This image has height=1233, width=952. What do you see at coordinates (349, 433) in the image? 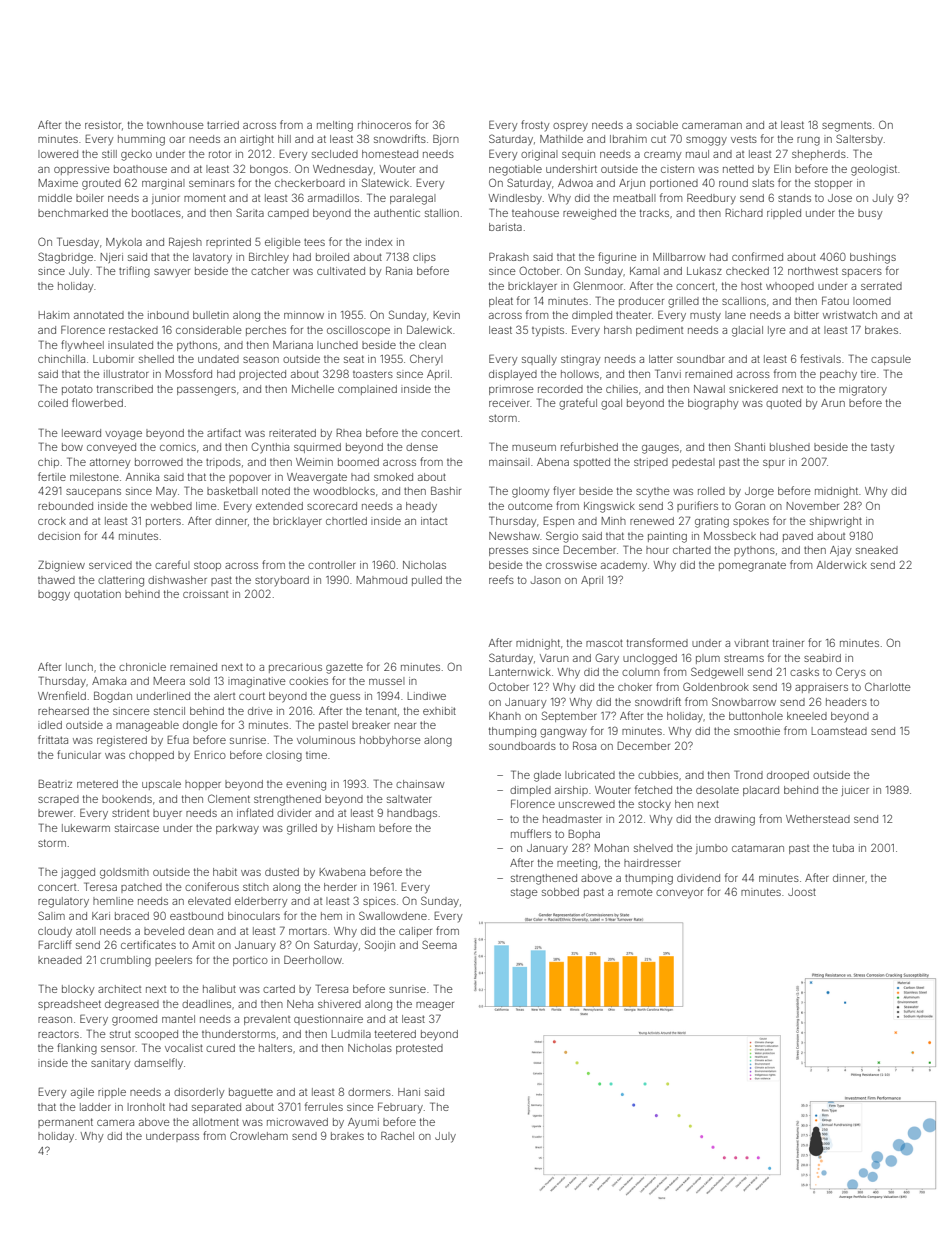
I see `Rhea` at bounding box center [349, 433].
